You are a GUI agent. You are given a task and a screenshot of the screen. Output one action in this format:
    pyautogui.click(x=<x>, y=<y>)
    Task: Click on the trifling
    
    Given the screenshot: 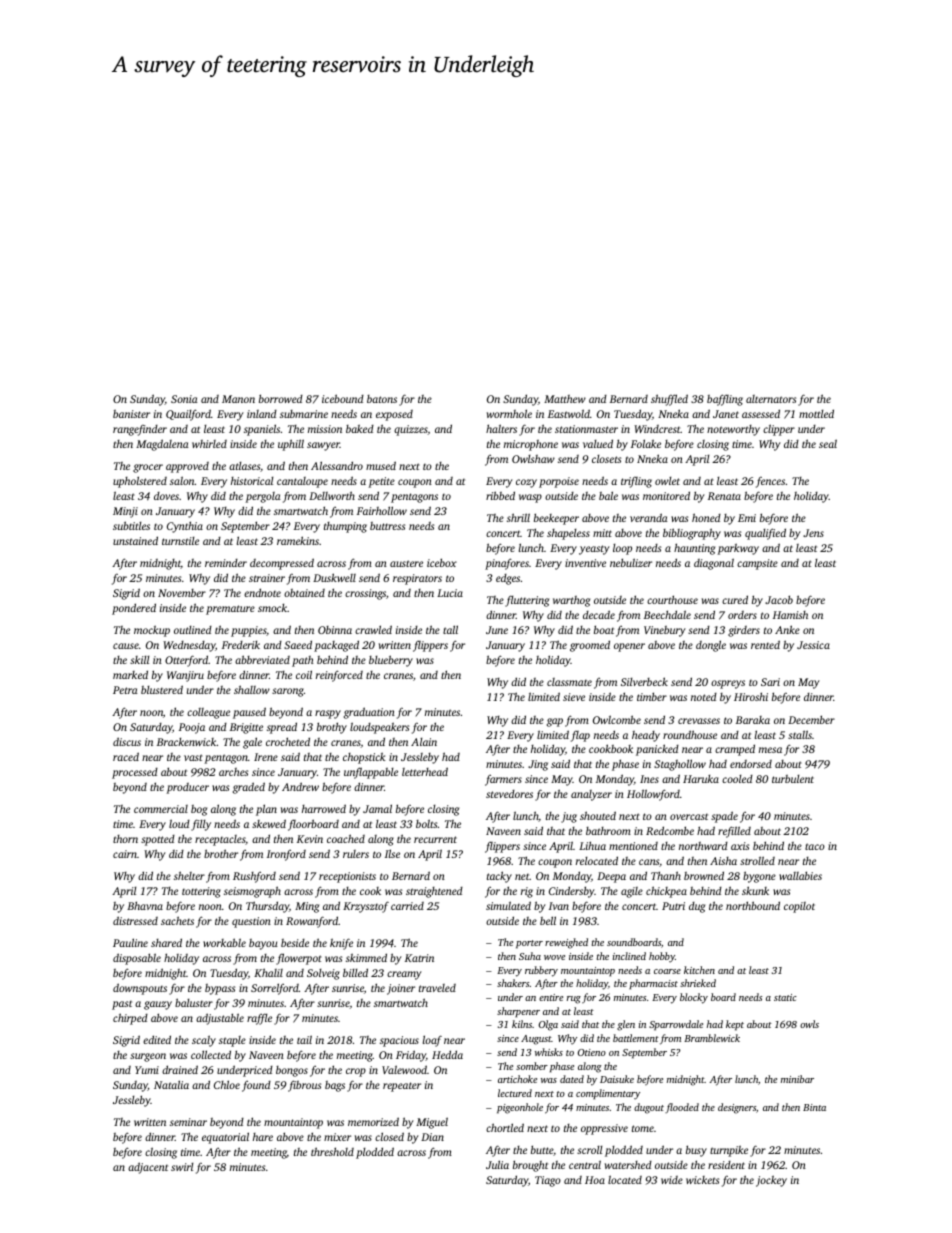 What is the action you would take?
    pyautogui.click(x=636, y=482)
